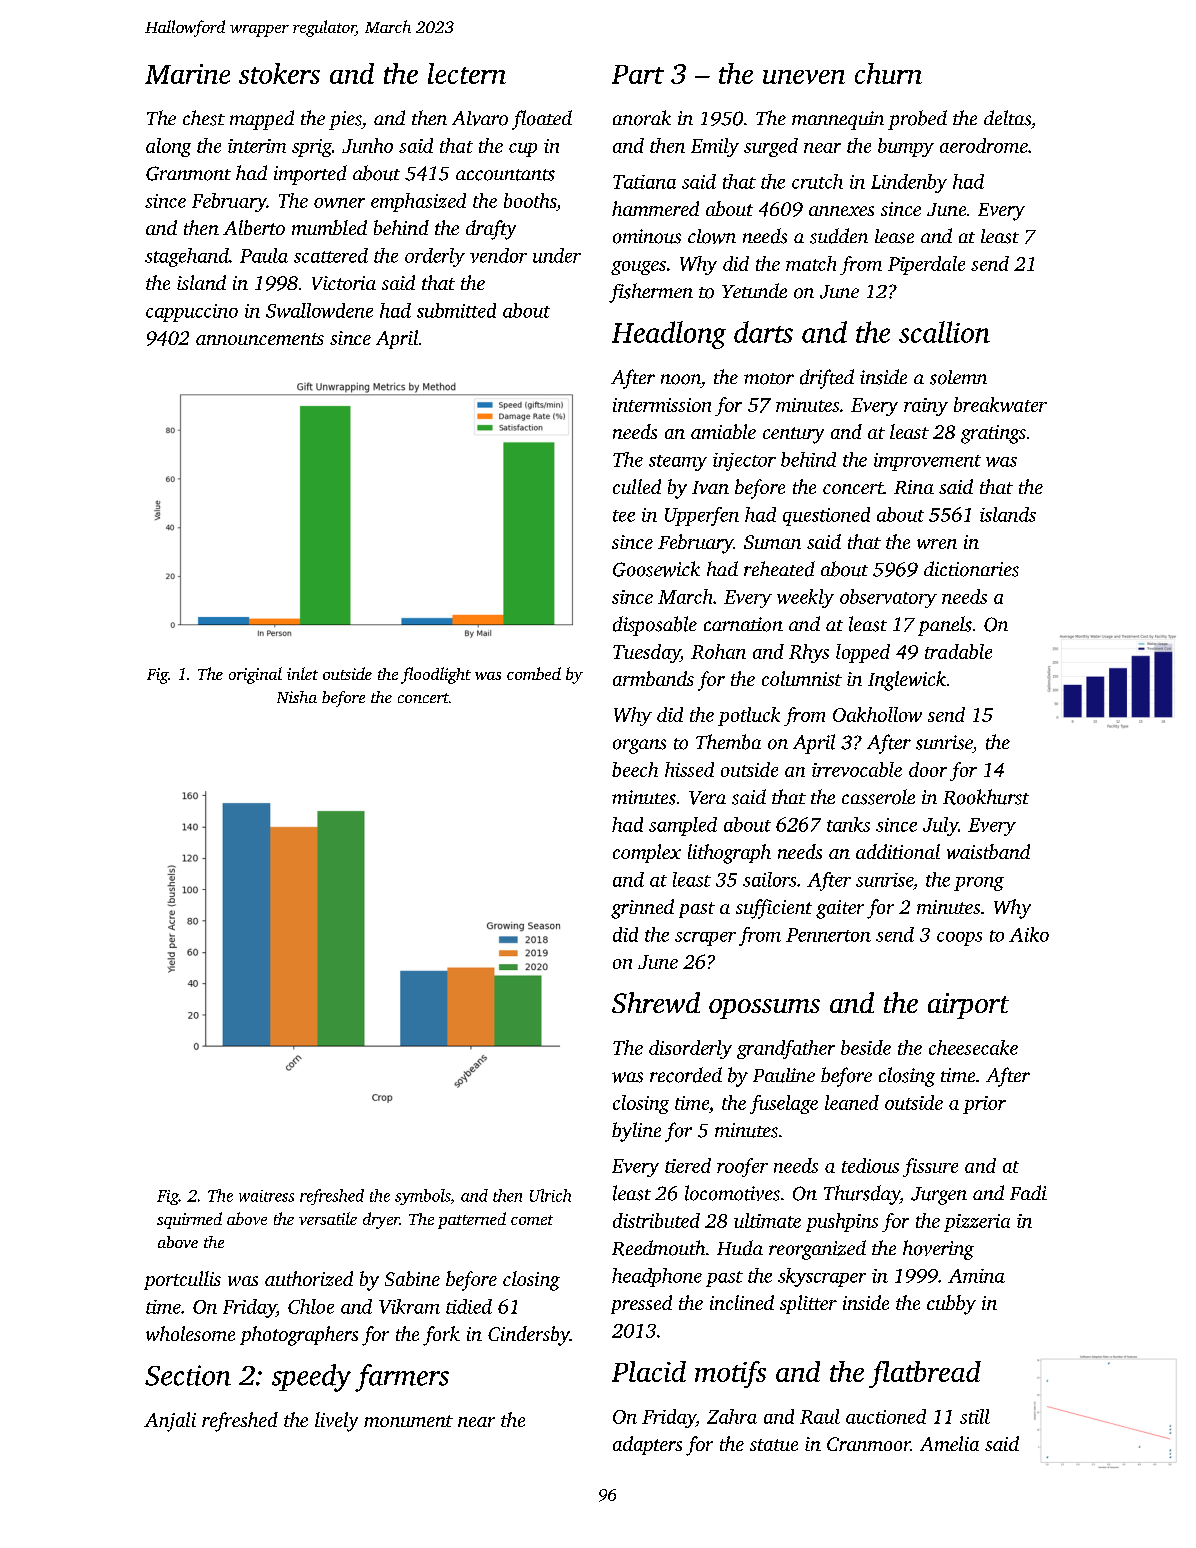 This screenshot has height=1548, width=1196. I want to click on Reedmouth, so click(658, 1248).
